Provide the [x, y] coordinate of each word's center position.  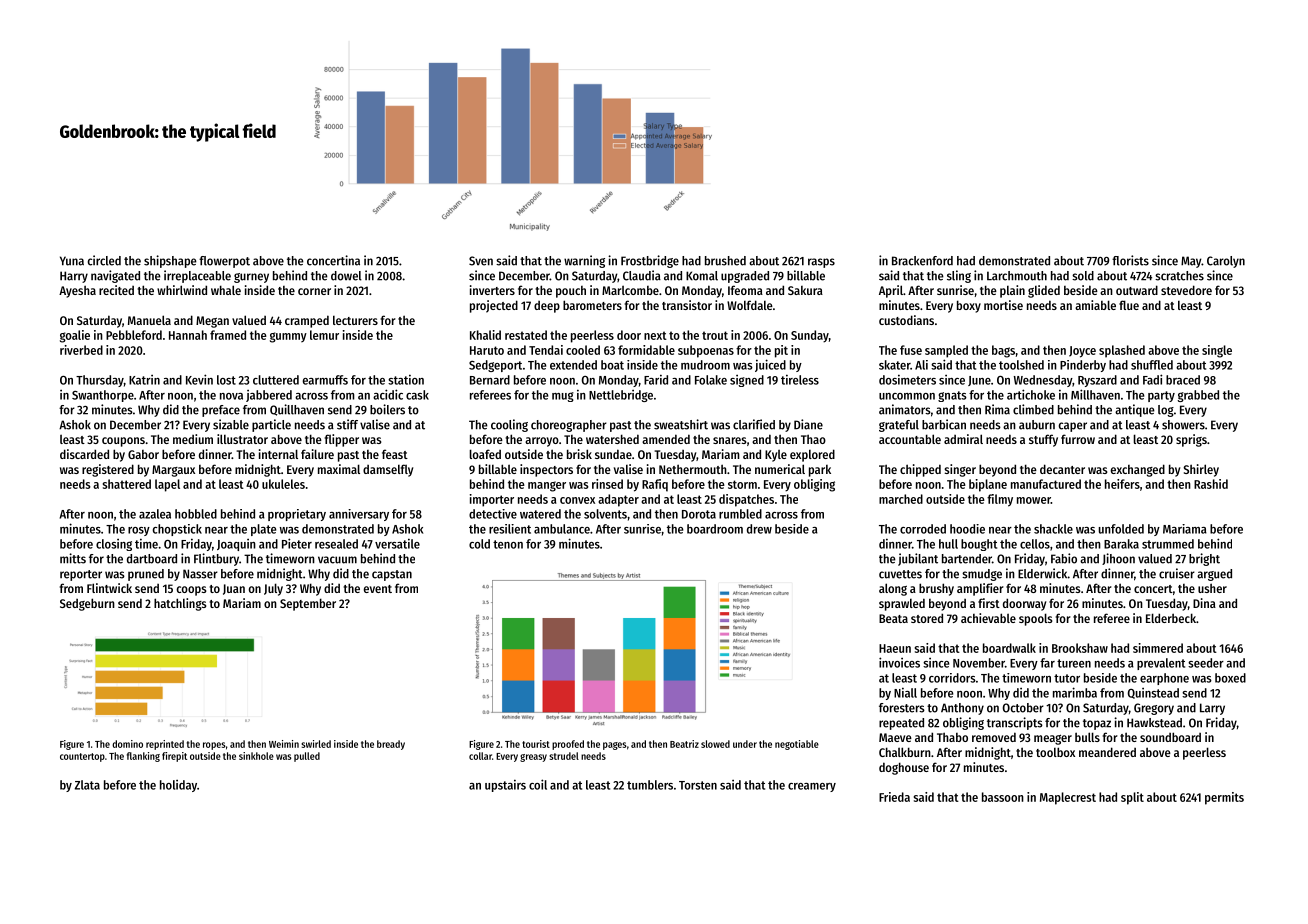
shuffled [1152, 365]
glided [1044, 291]
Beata [893, 618]
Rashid [1211, 484]
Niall [905, 693]
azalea [155, 514]
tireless [800, 380]
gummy [288, 337]
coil [538, 784]
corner [314, 291]
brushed [725, 261]
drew [759, 529]
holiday [178, 786]
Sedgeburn [87, 604]
